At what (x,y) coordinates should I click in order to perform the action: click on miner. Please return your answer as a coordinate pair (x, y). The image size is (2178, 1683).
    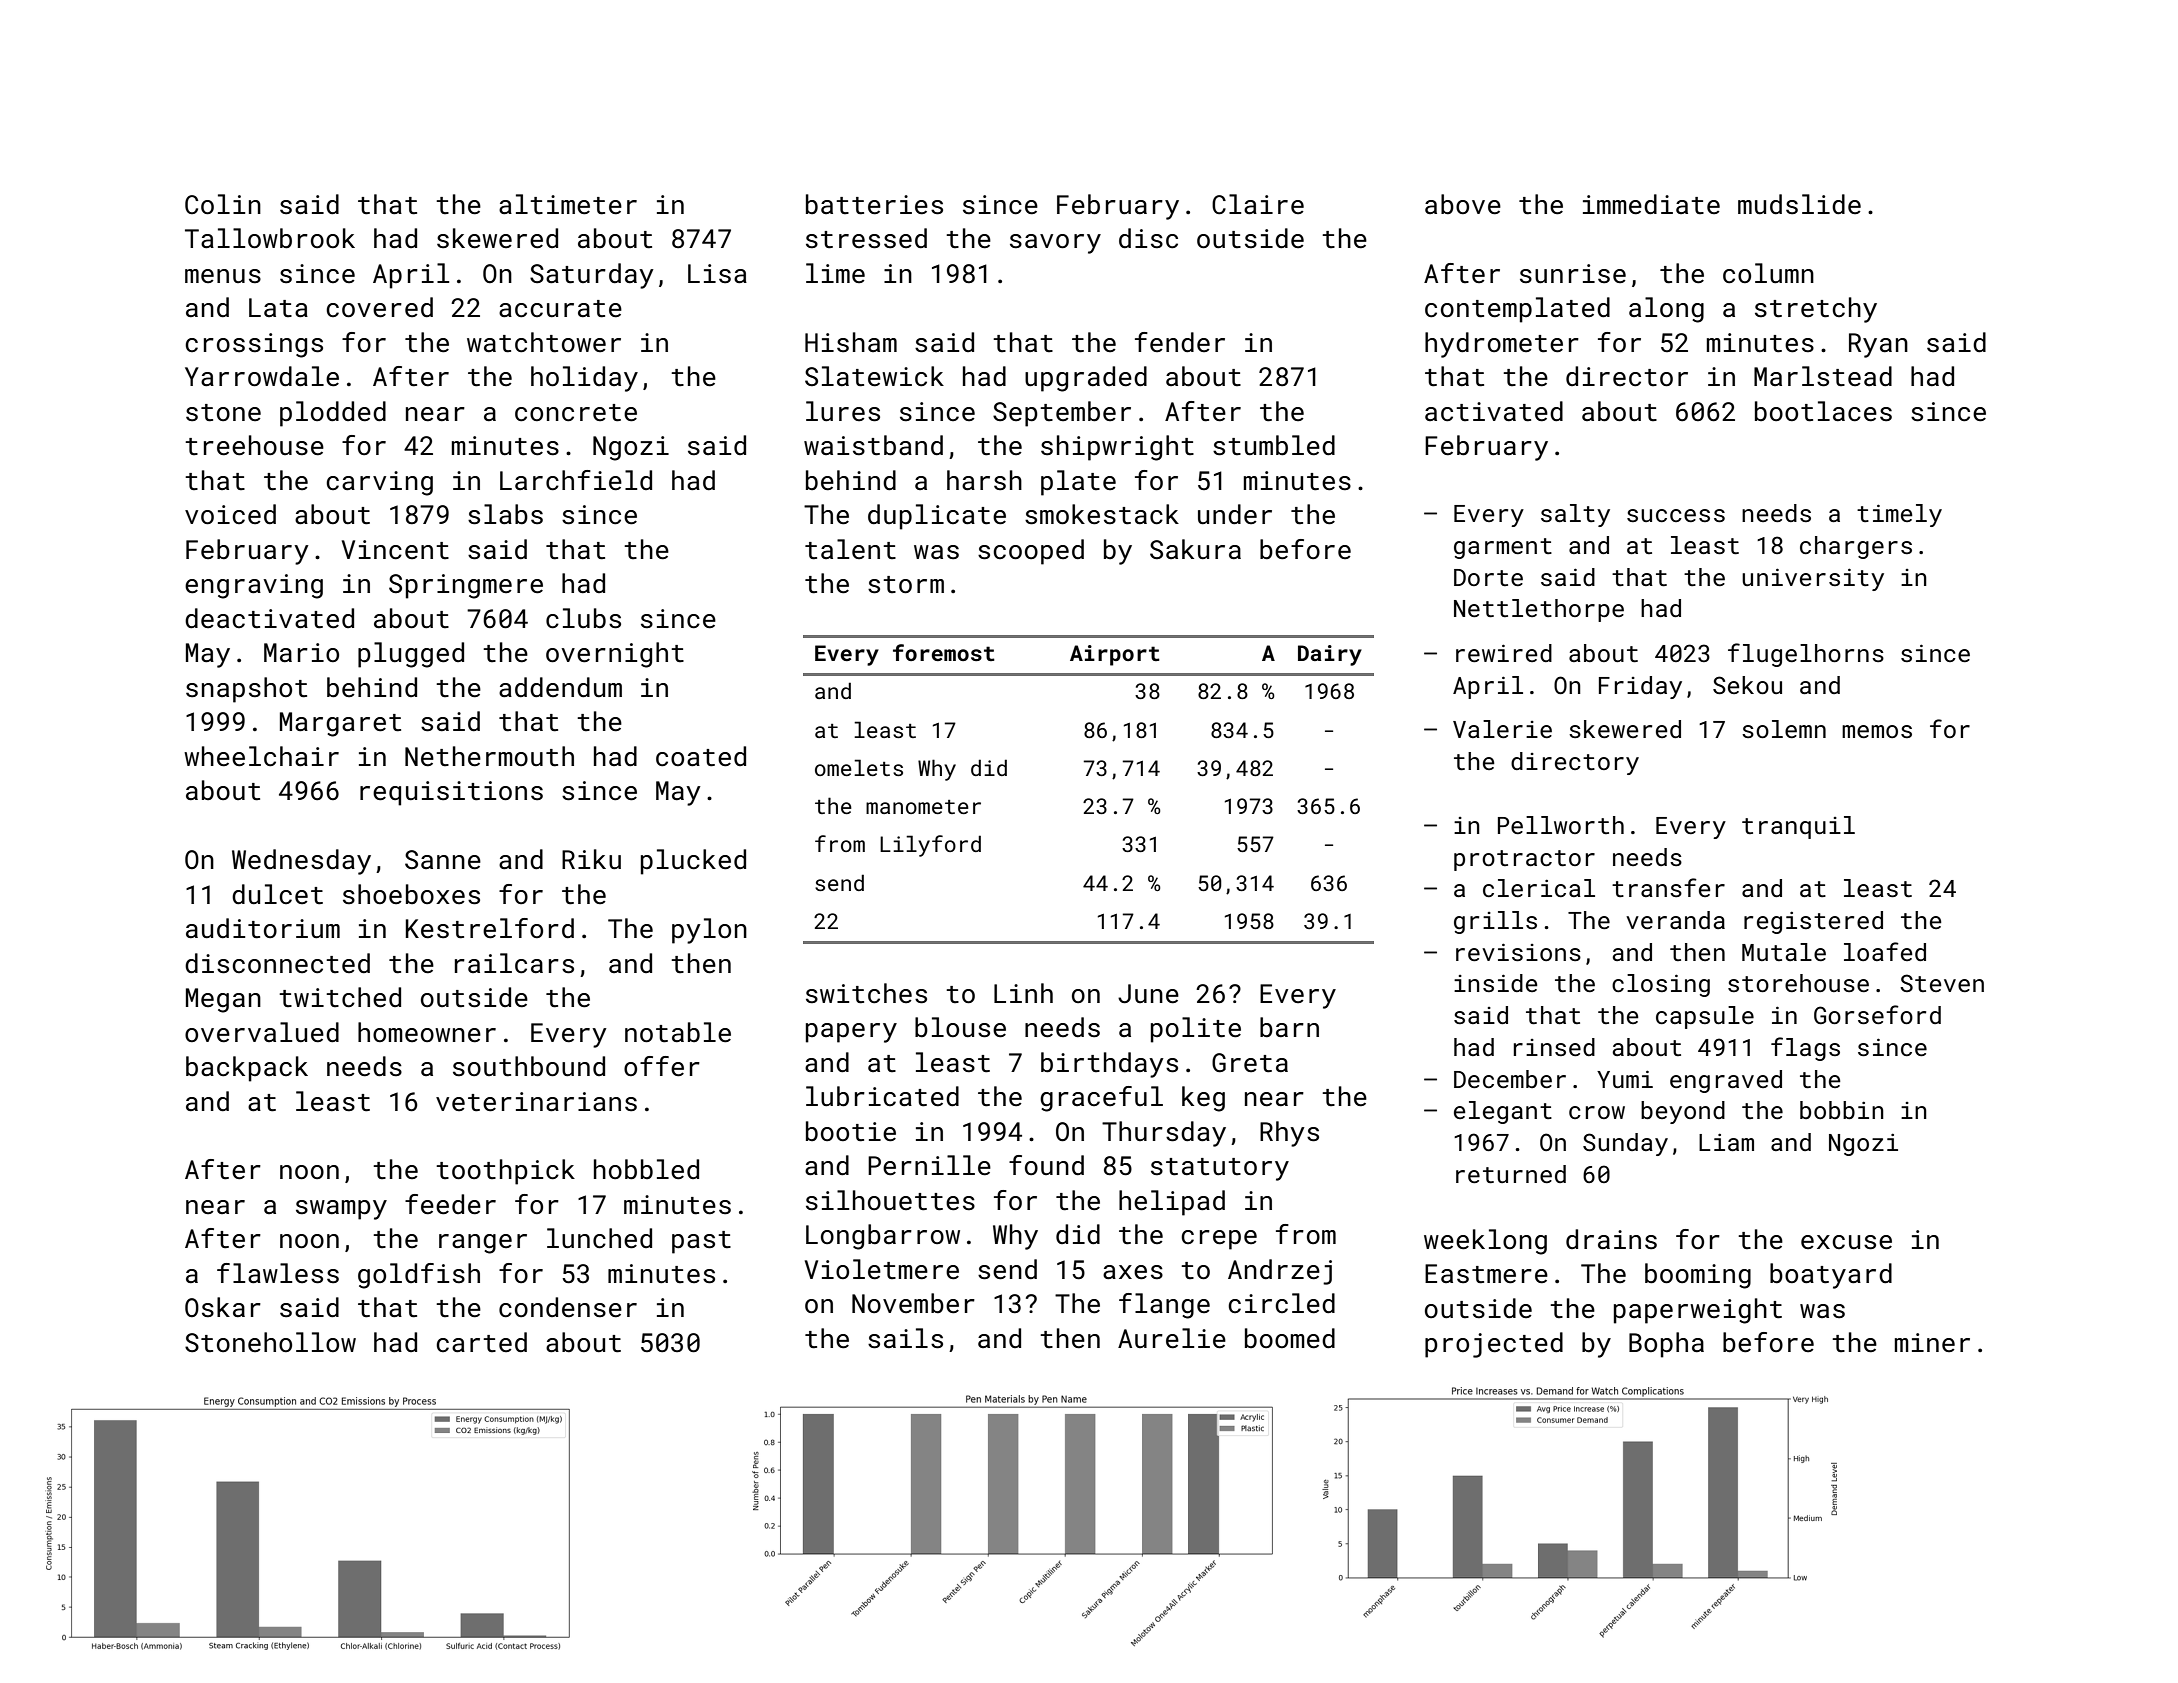
    Looking at the image, I should click on (1932, 1342).
